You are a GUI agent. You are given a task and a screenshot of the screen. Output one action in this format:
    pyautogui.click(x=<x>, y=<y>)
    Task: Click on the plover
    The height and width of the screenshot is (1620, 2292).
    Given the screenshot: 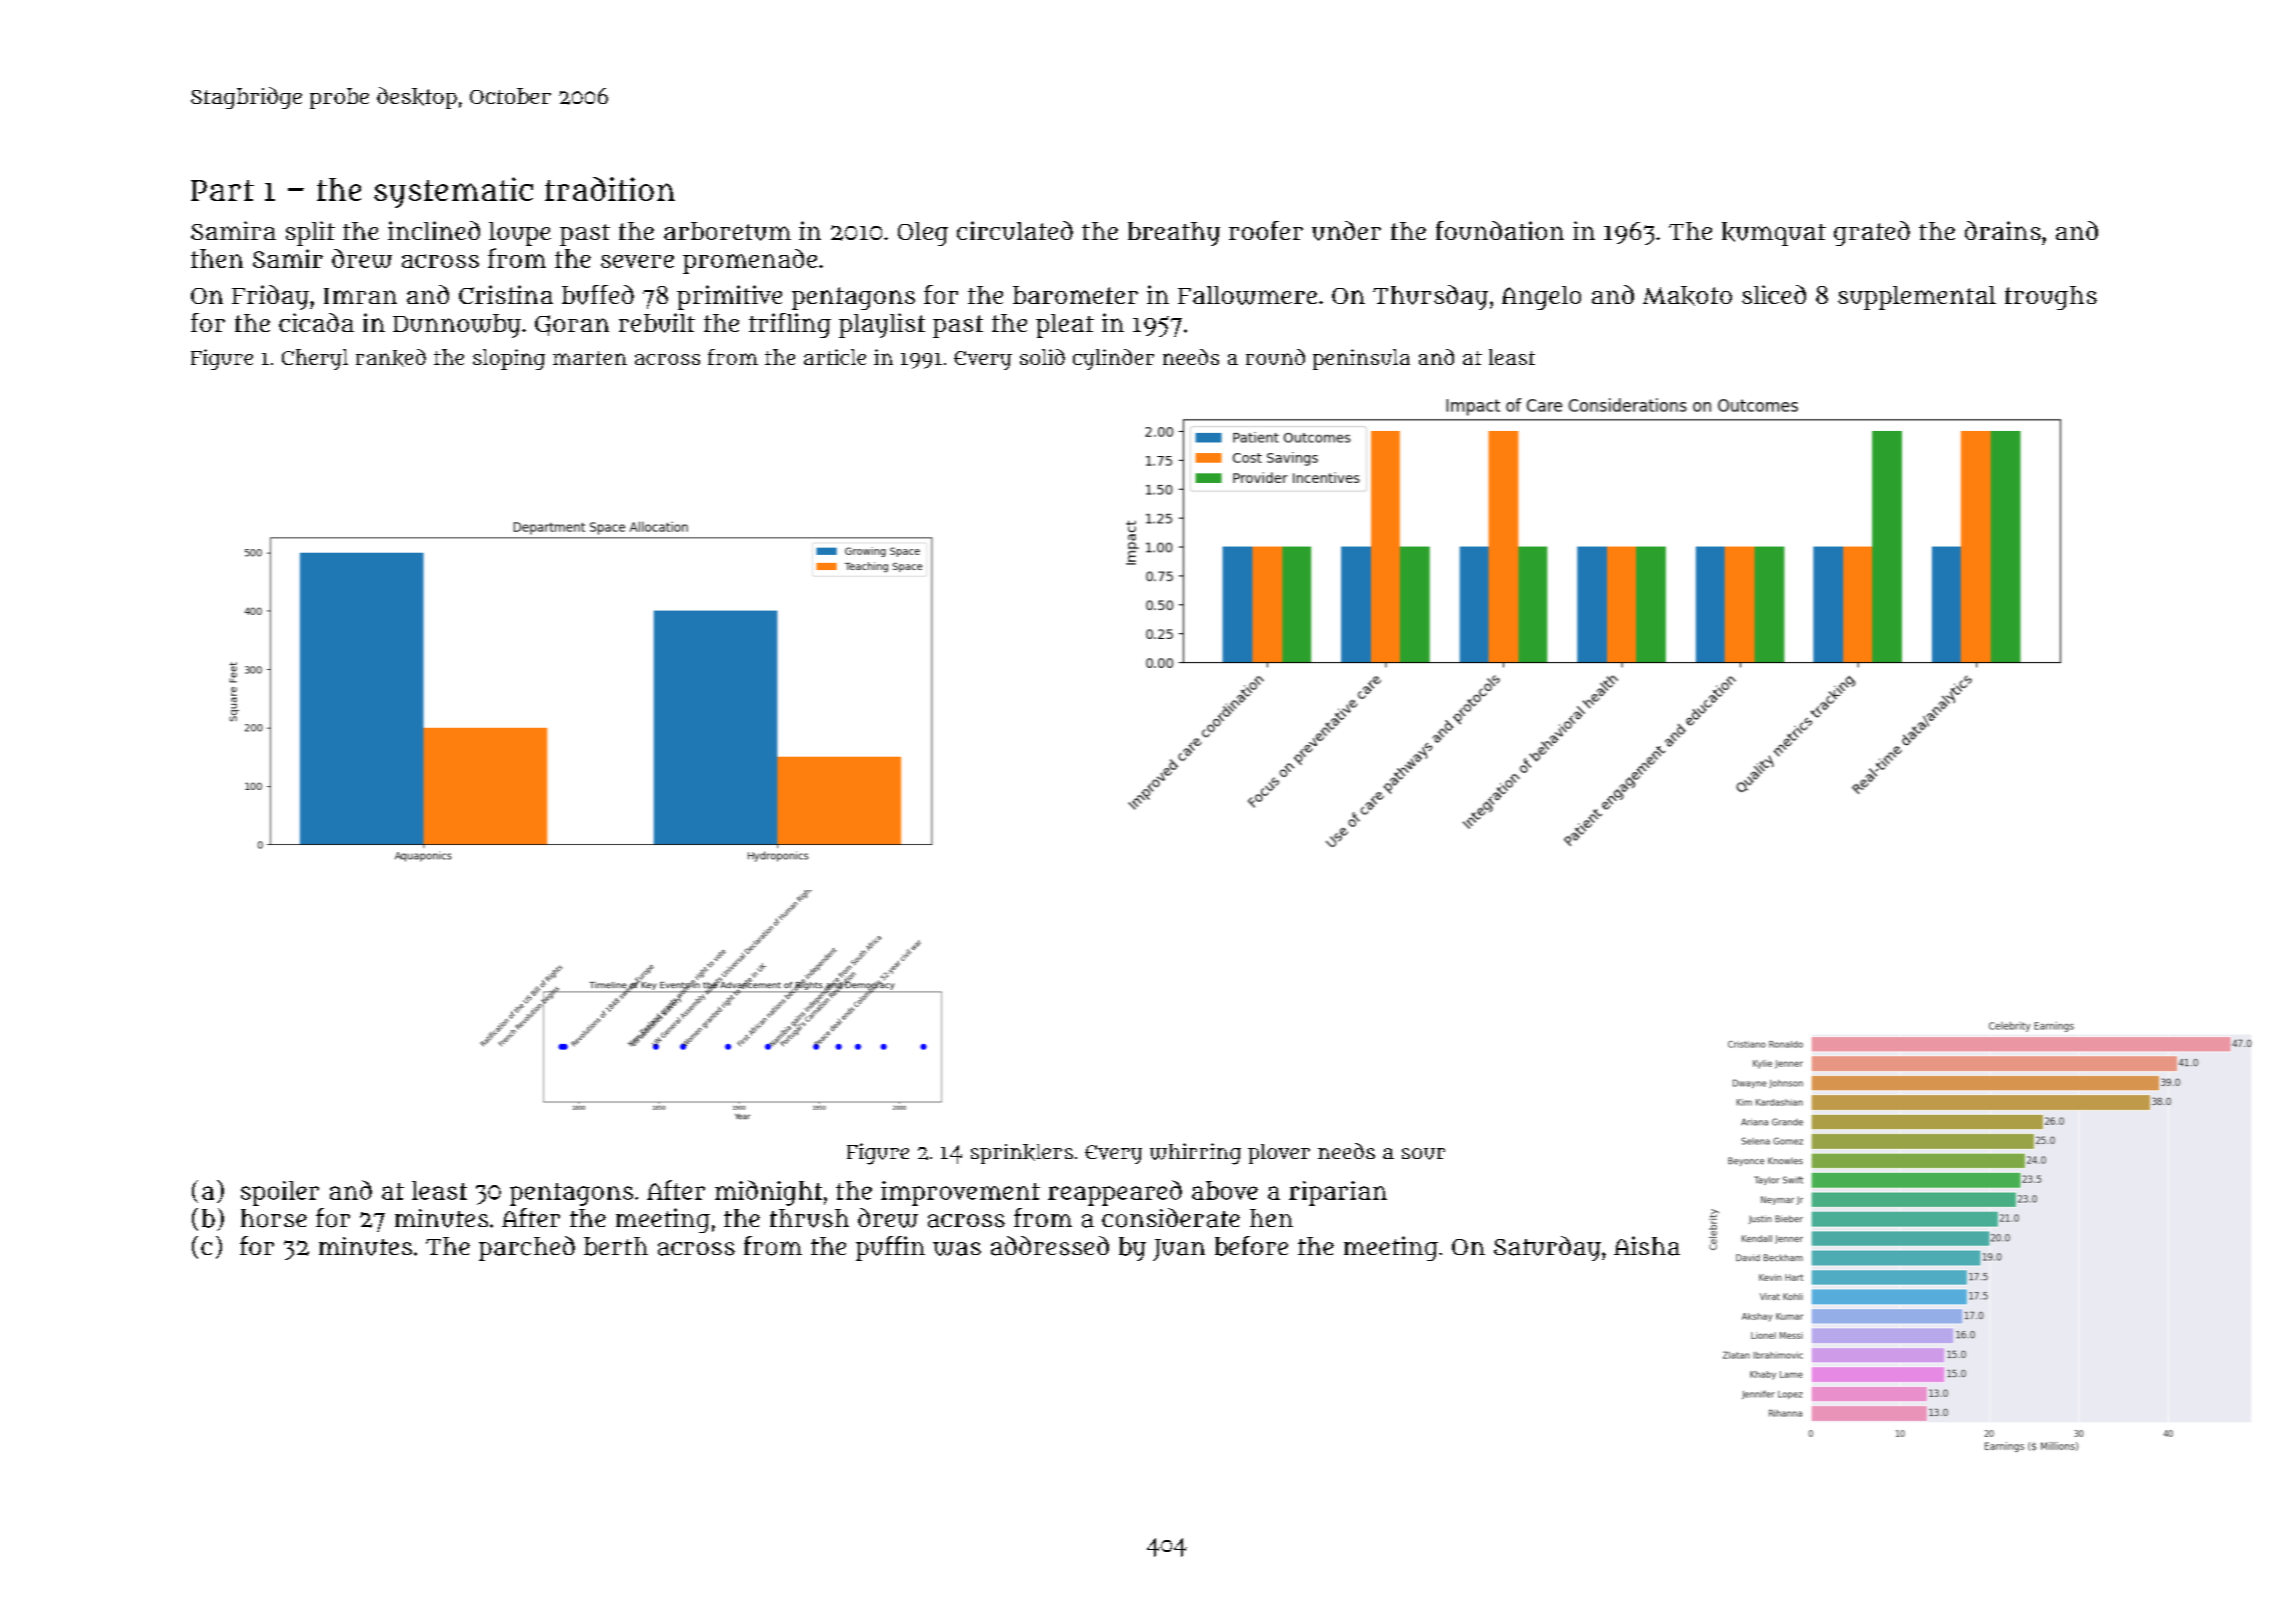 What is the action you would take?
    pyautogui.click(x=1279, y=1154)
